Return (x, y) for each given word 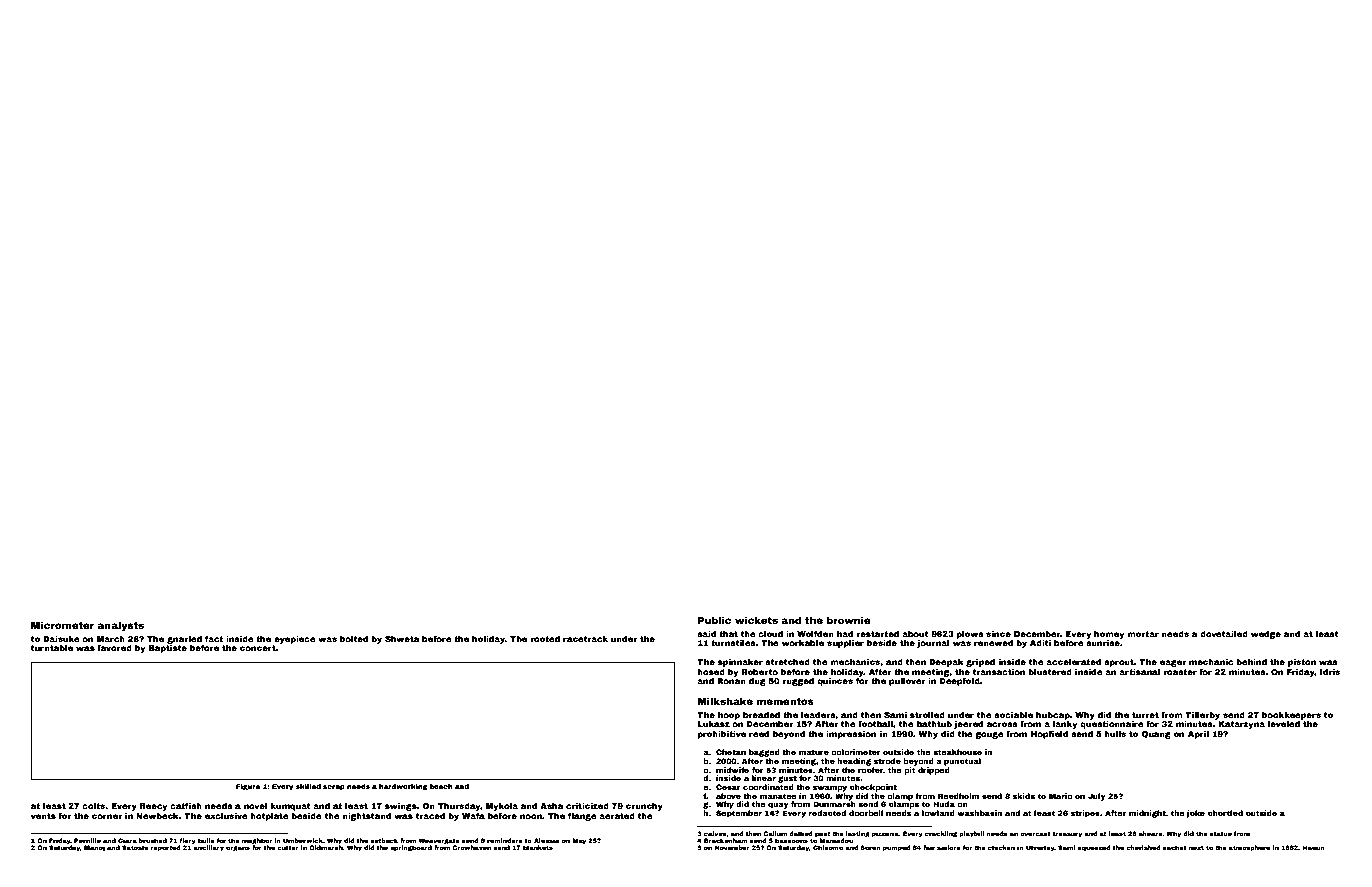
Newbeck (157, 816)
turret (1145, 715)
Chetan (731, 752)
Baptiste (168, 649)
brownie (849, 620)
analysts (121, 626)
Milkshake (725, 701)
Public (714, 620)
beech (441, 786)
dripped (934, 771)
